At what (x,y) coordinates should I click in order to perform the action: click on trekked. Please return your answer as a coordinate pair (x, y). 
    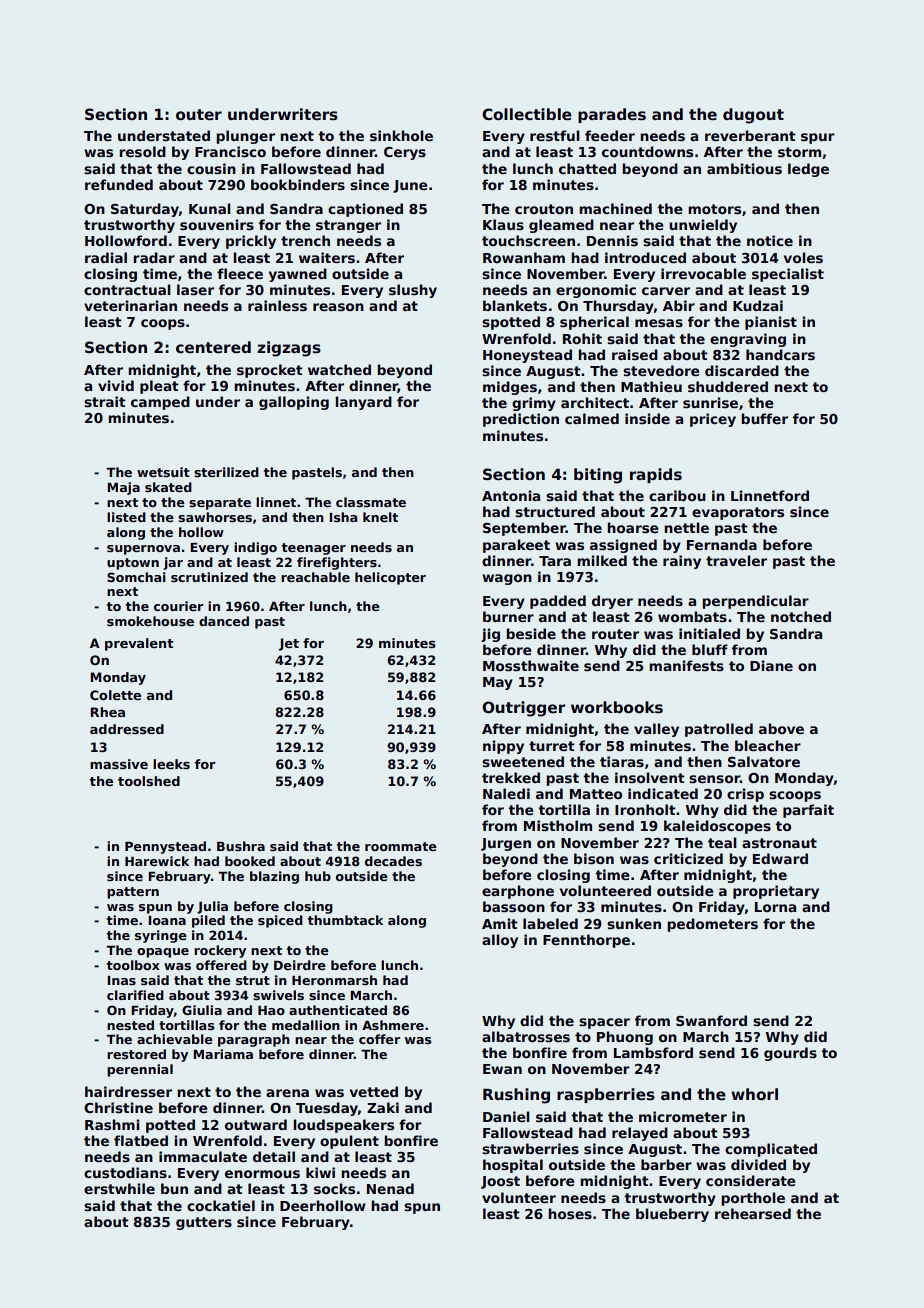
    Looking at the image, I should click on (511, 777).
